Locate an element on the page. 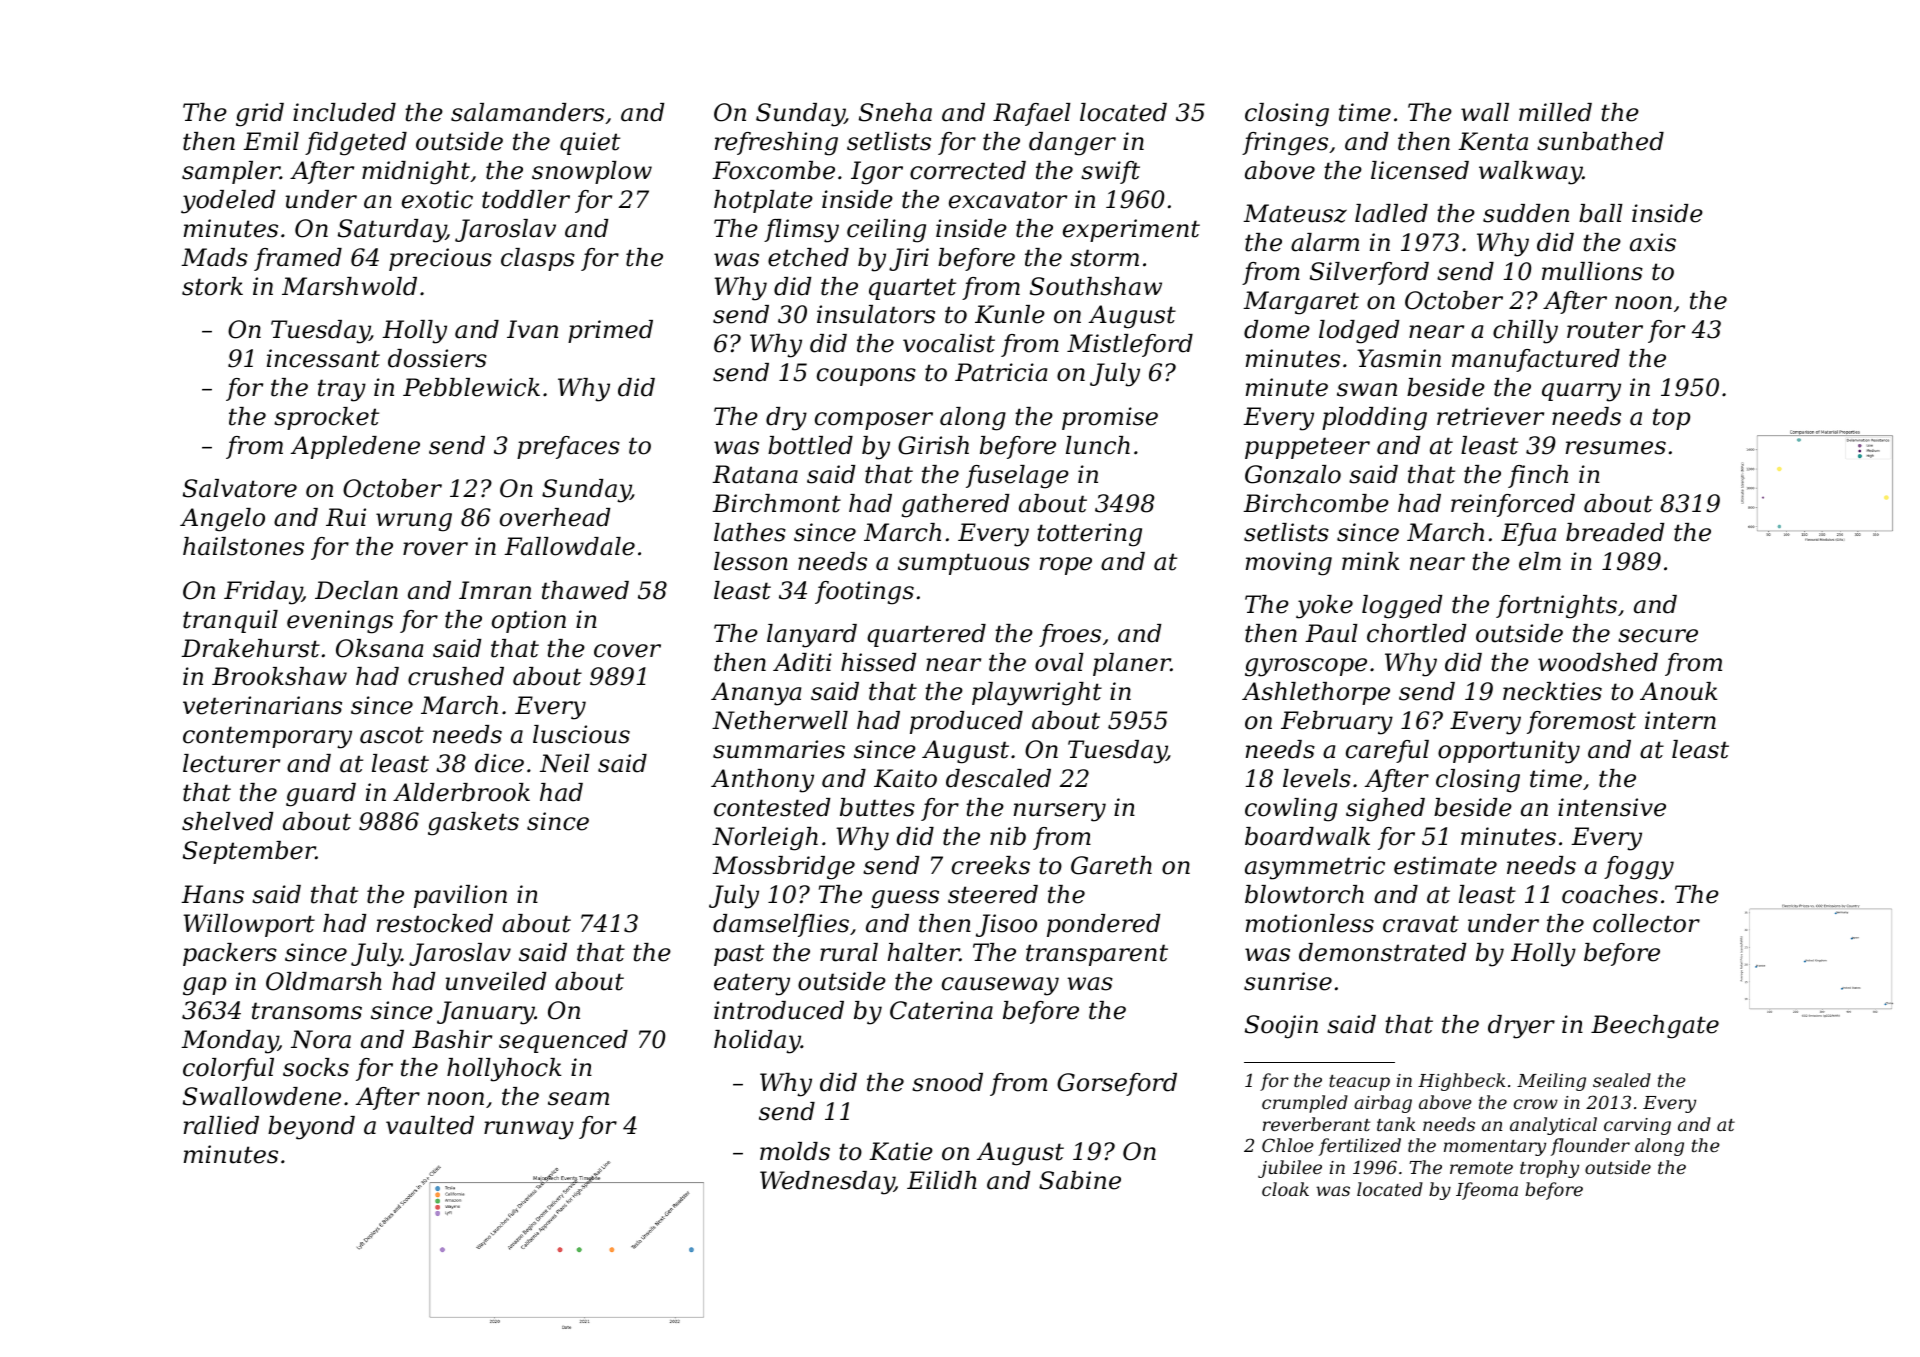  Jiri is located at coordinates (909, 259).
